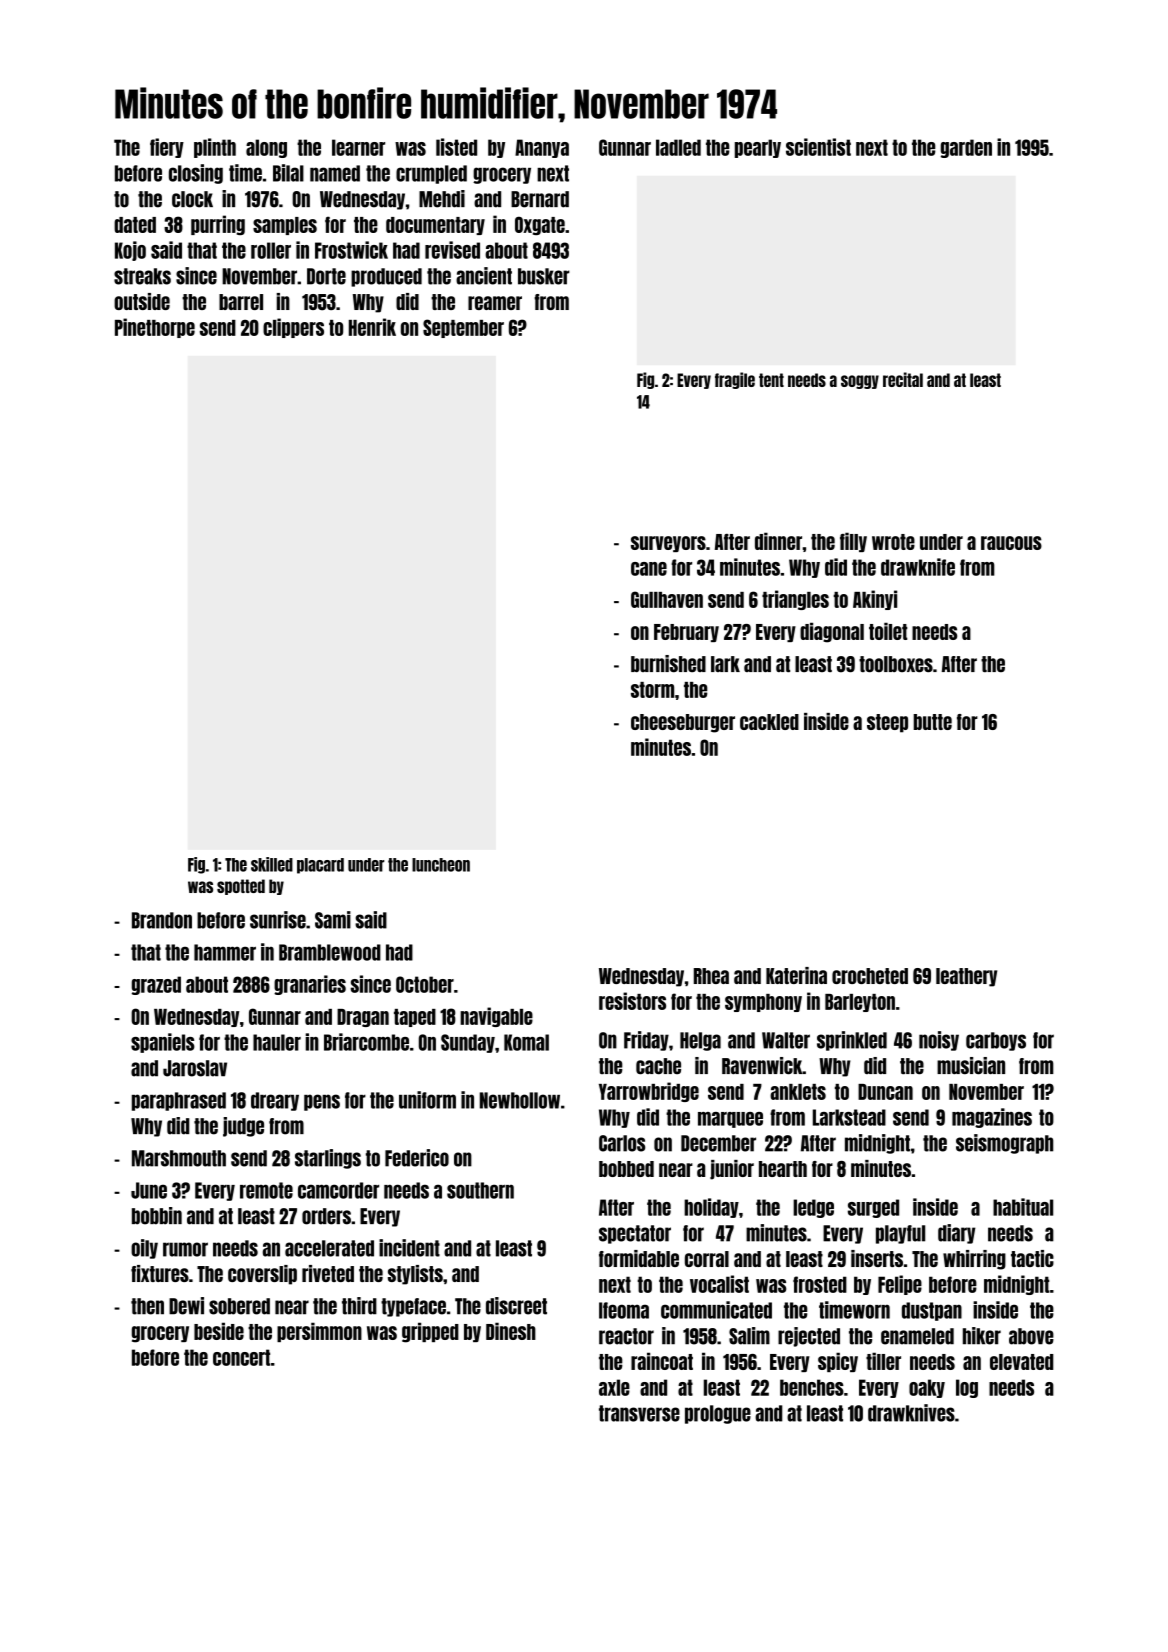 The height and width of the page is (1652, 1168). I want to click on spaniels, so click(163, 1043).
